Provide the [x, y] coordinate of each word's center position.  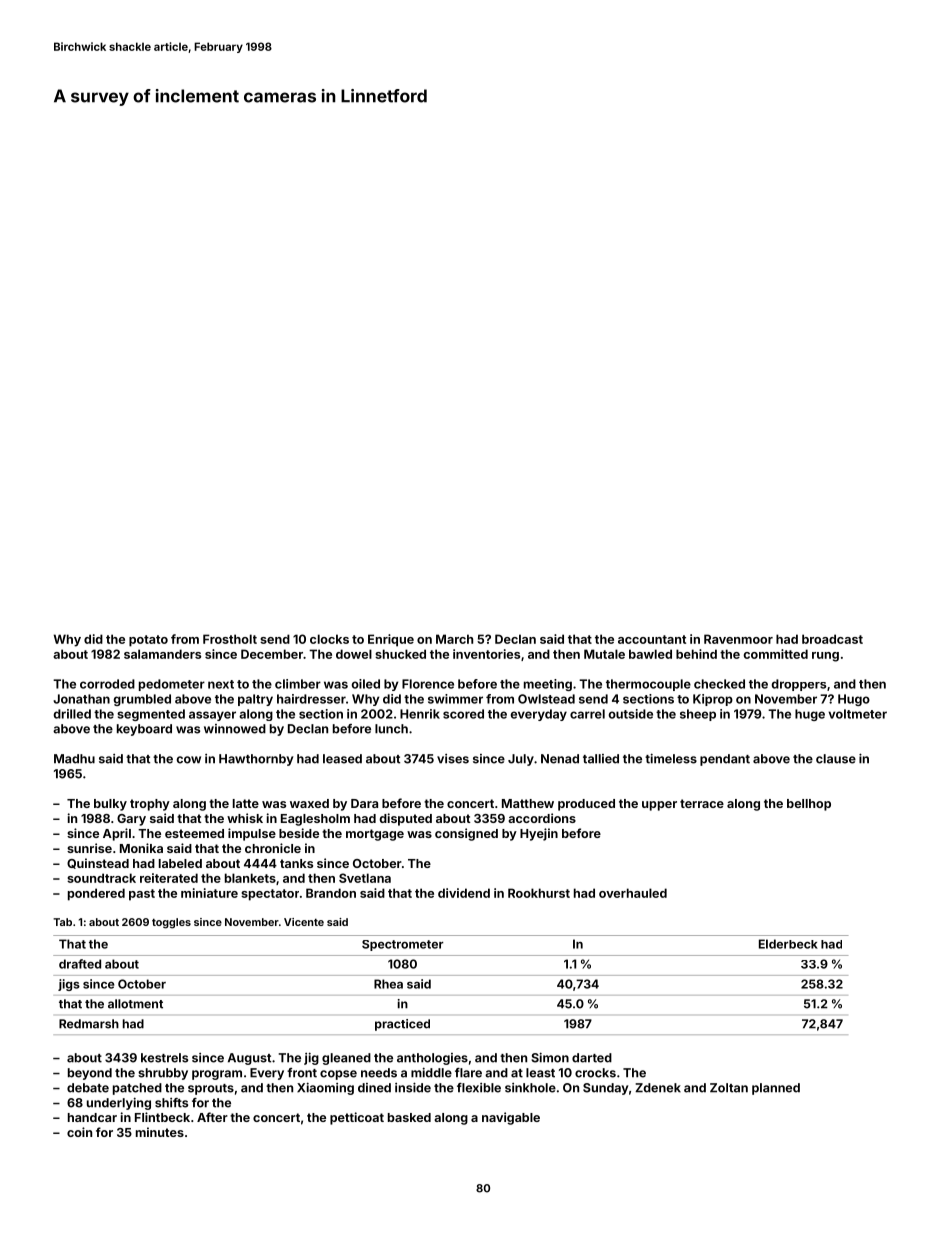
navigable [511, 1118]
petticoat [357, 1118]
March [454, 639]
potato [148, 641]
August [249, 1059]
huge [810, 715]
